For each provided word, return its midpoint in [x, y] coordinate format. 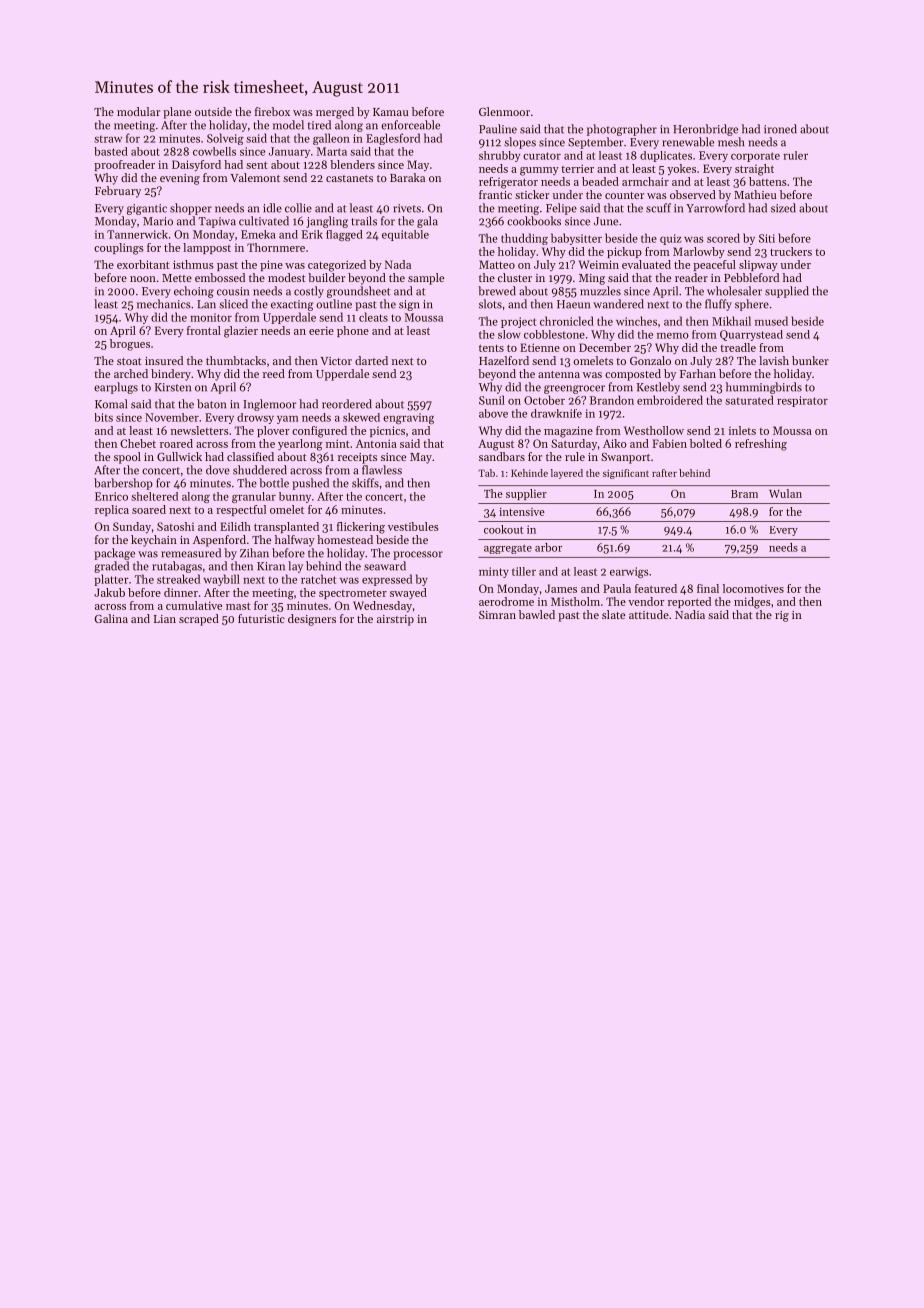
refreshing [761, 445]
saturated [749, 400]
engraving [408, 418]
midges [752, 603]
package [114, 554]
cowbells [214, 151]
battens [768, 181]
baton [211, 404]
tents [491, 348]
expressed [387, 580]
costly [309, 292]
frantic [495, 194]
